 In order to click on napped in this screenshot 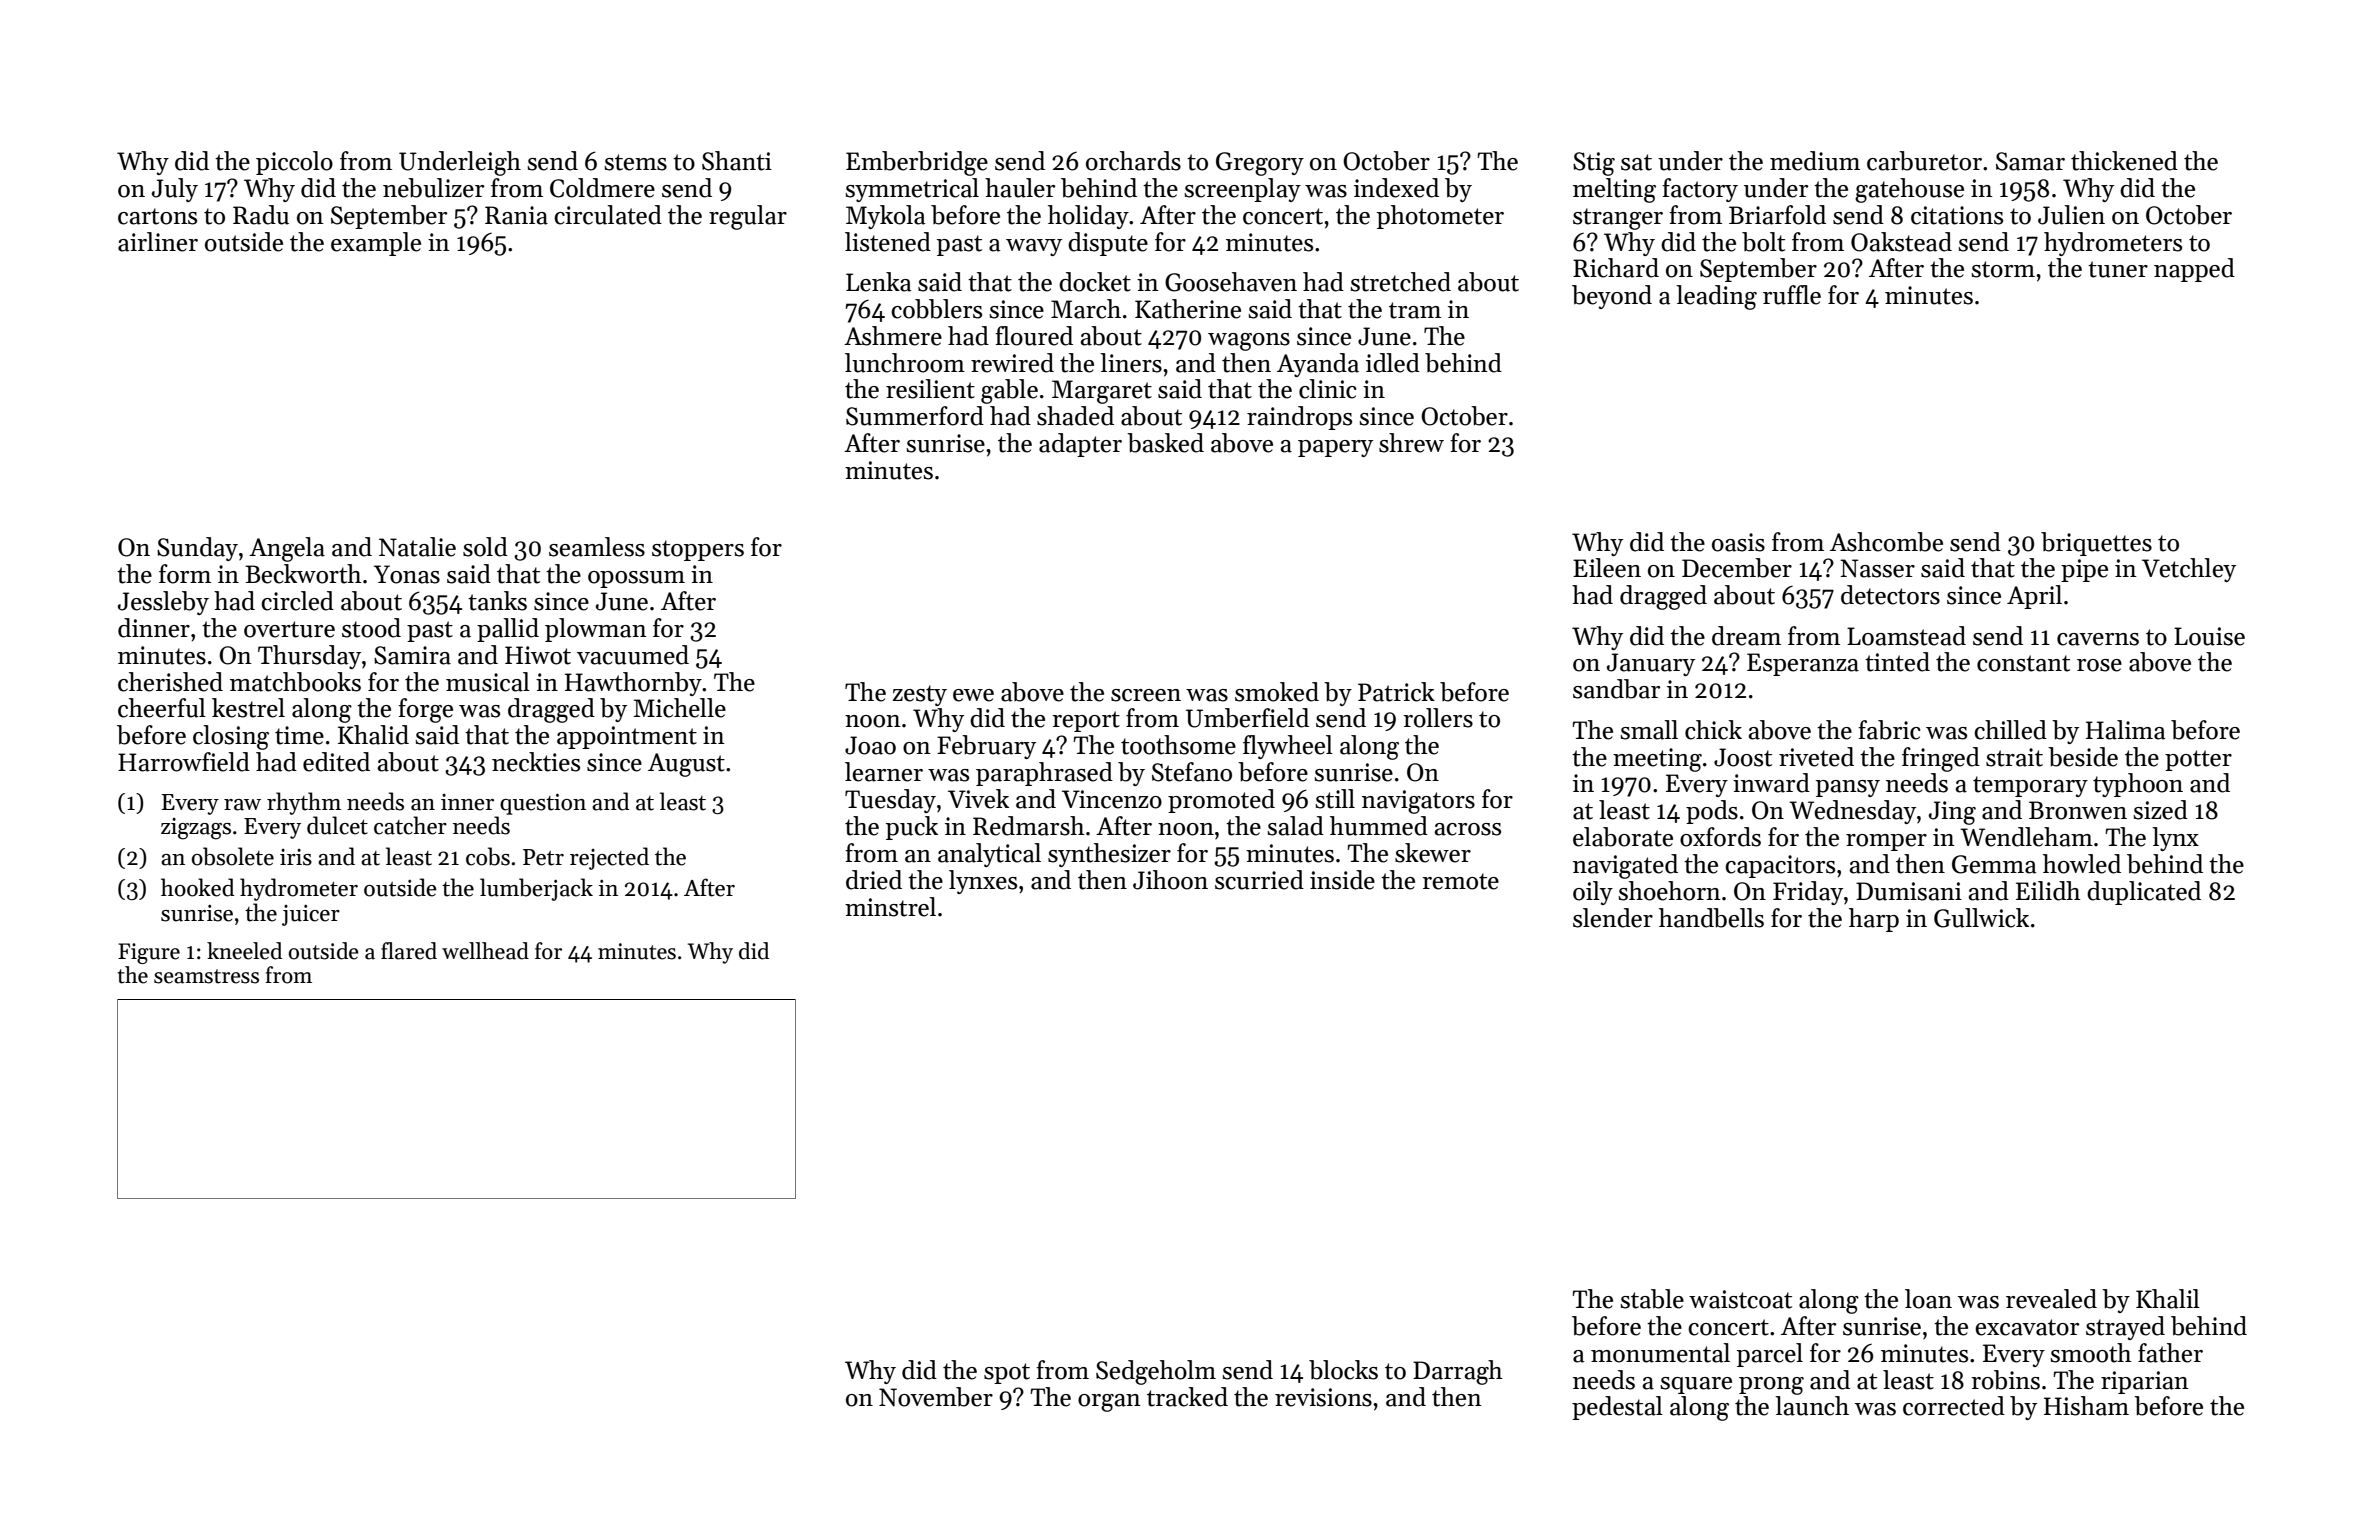, I will do `click(2194, 270)`.
